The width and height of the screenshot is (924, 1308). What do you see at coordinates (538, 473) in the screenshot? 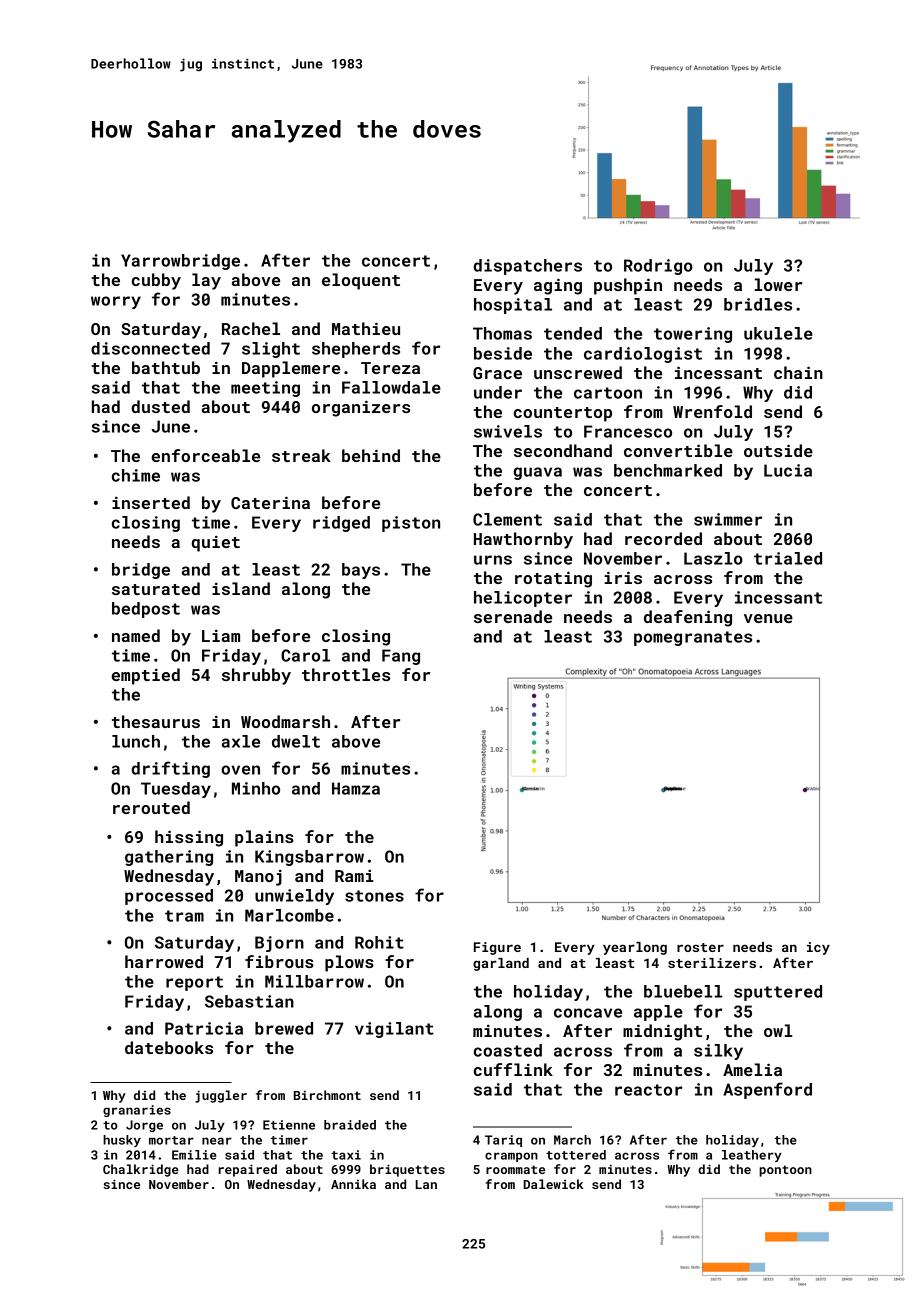
I see `guava` at bounding box center [538, 473].
